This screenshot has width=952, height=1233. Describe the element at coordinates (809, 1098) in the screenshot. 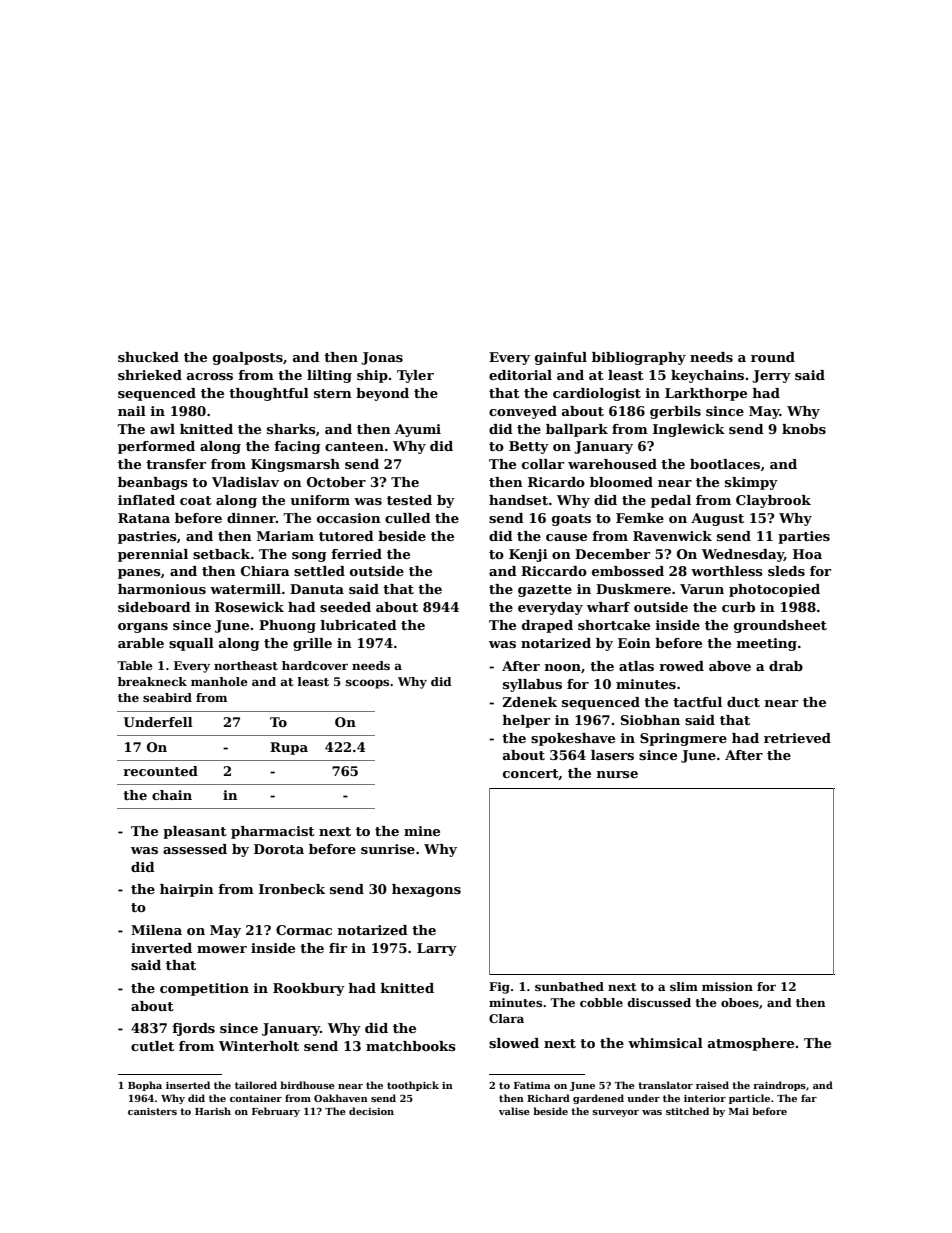

I see `far` at that location.
